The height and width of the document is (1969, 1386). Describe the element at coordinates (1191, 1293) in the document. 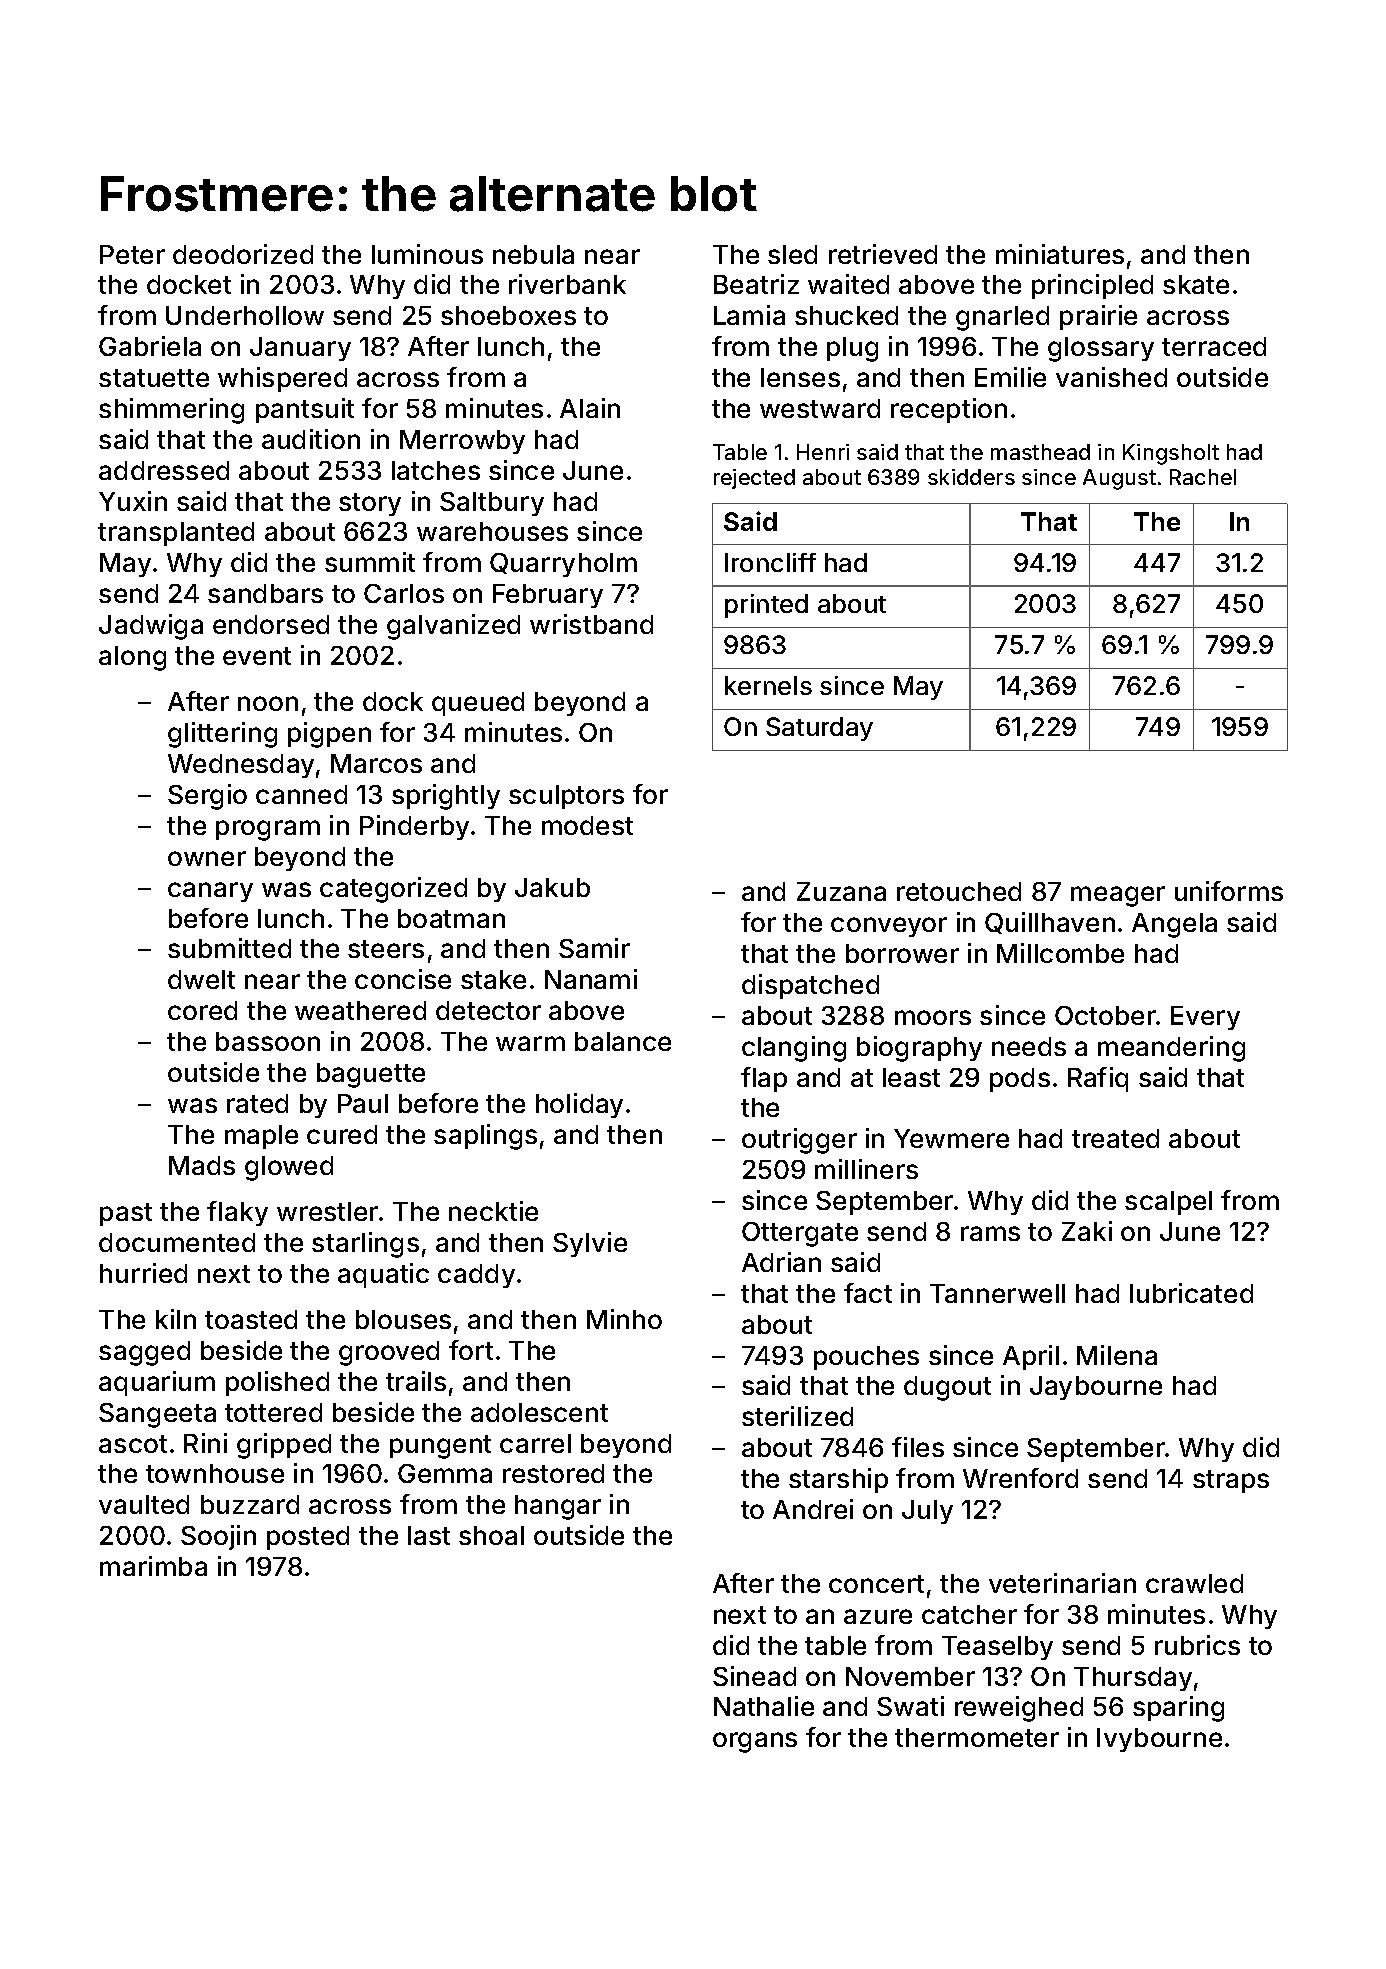

I see `lubricated` at that location.
